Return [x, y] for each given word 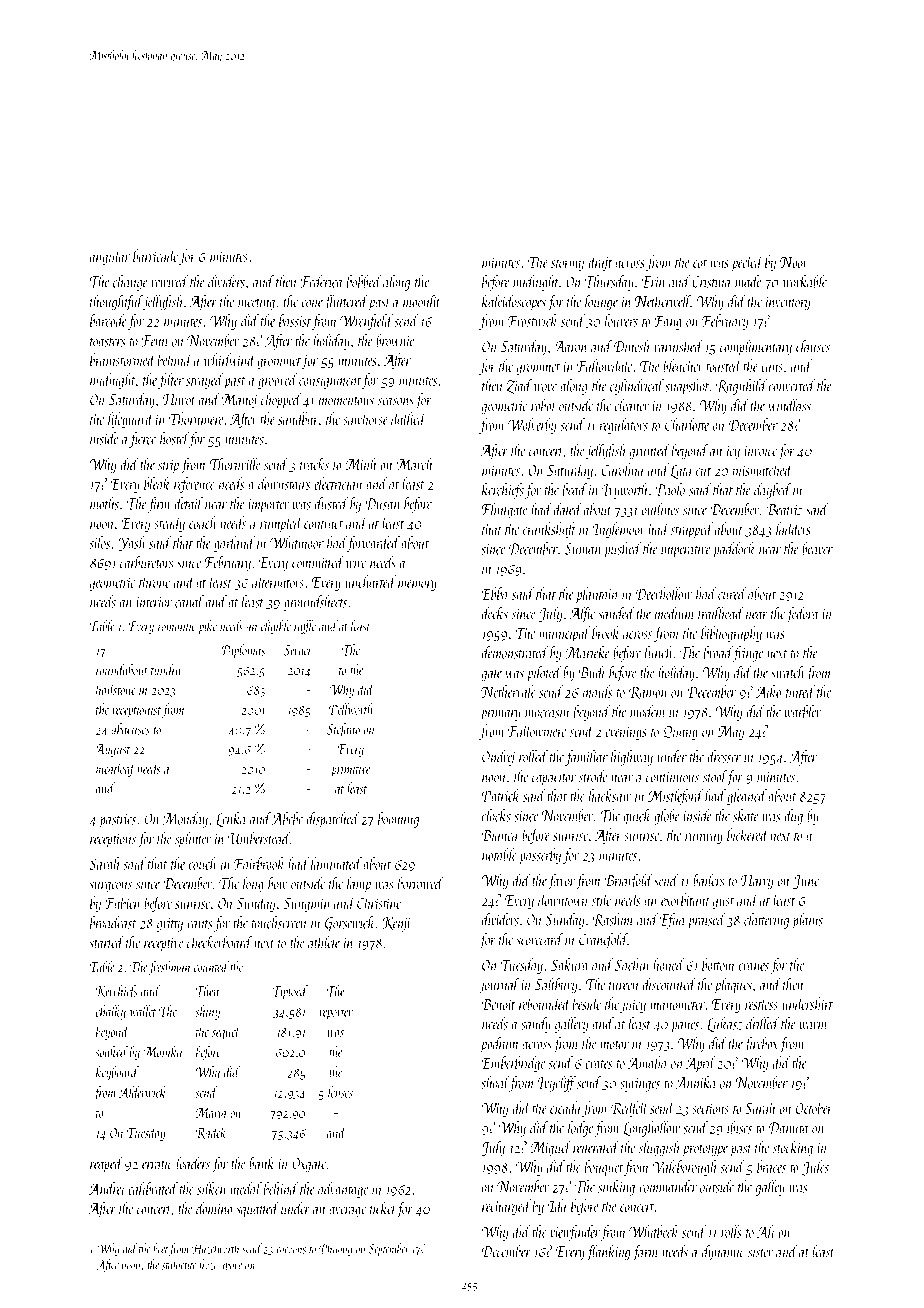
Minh [361, 464]
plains [807, 921]
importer [269, 506]
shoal [495, 1082]
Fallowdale [604, 365]
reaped [106, 1164]
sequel [226, 1032]
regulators [624, 426]
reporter [336, 1014]
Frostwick [532, 320]
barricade [155, 255]
